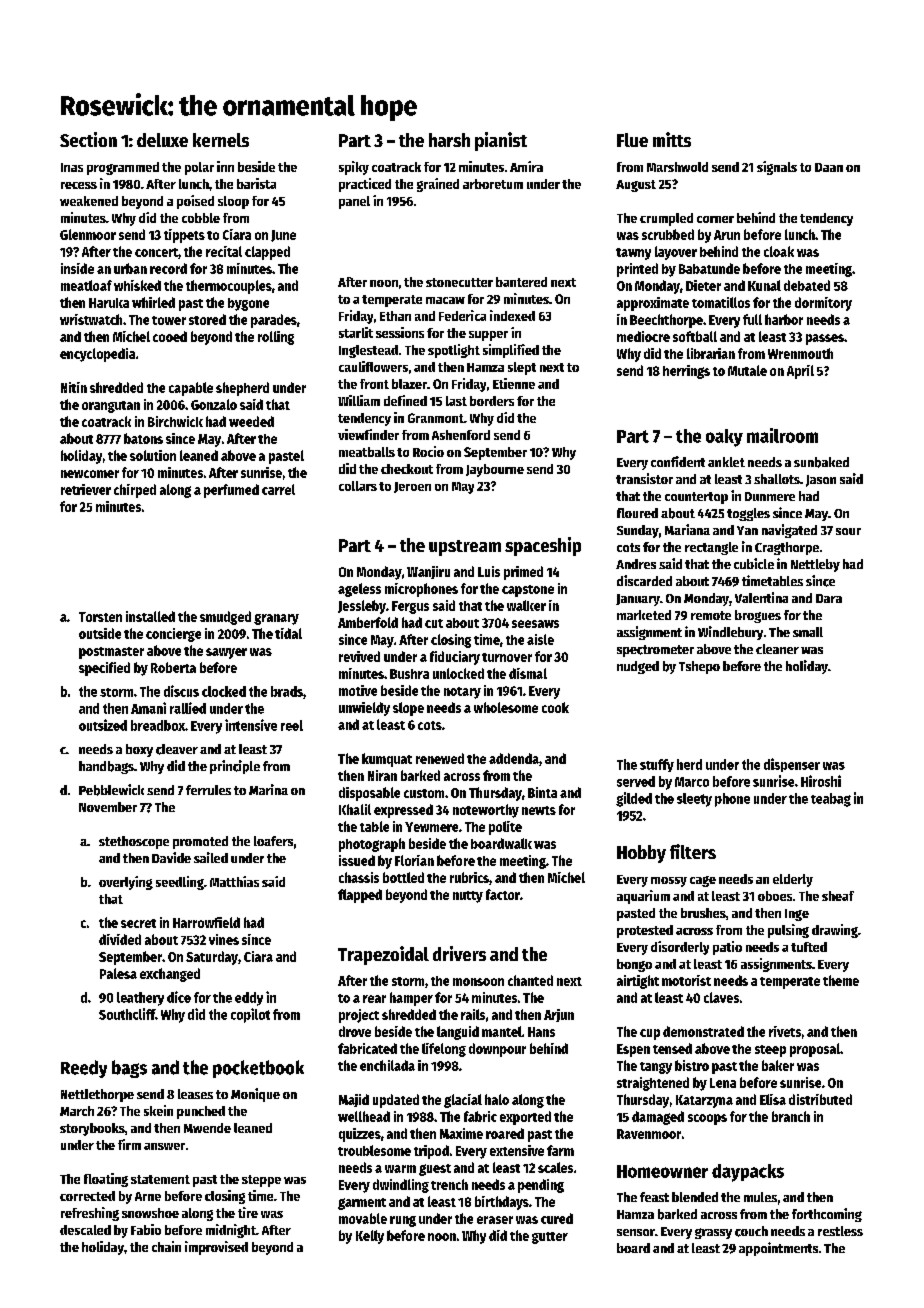 The image size is (924, 1308). I want to click on upstream, so click(465, 548).
